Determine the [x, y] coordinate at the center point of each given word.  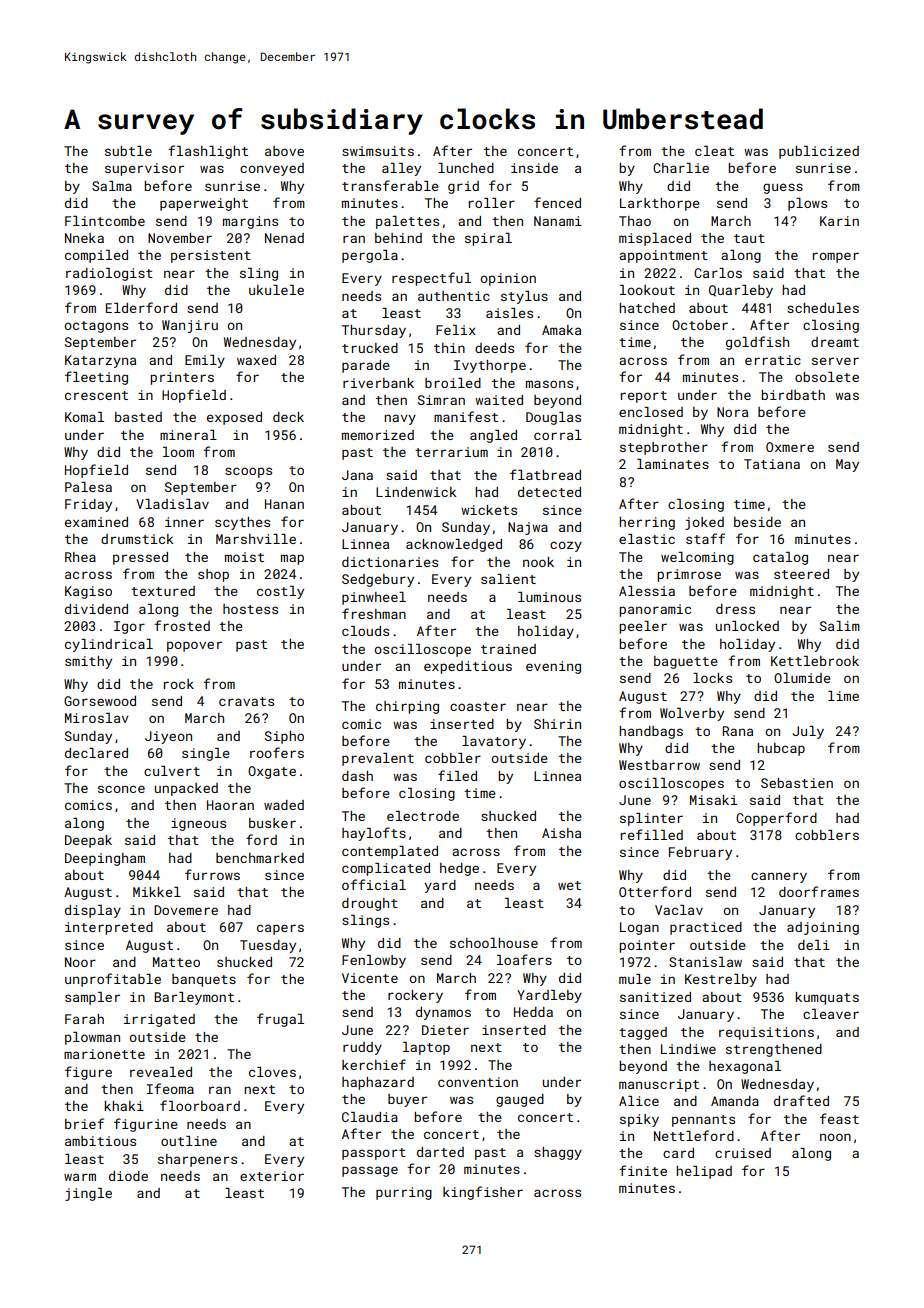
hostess [250, 609]
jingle [88, 1194]
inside [534, 168]
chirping [407, 707]
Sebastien [797, 783]
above [284, 151]
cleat [714, 151]
